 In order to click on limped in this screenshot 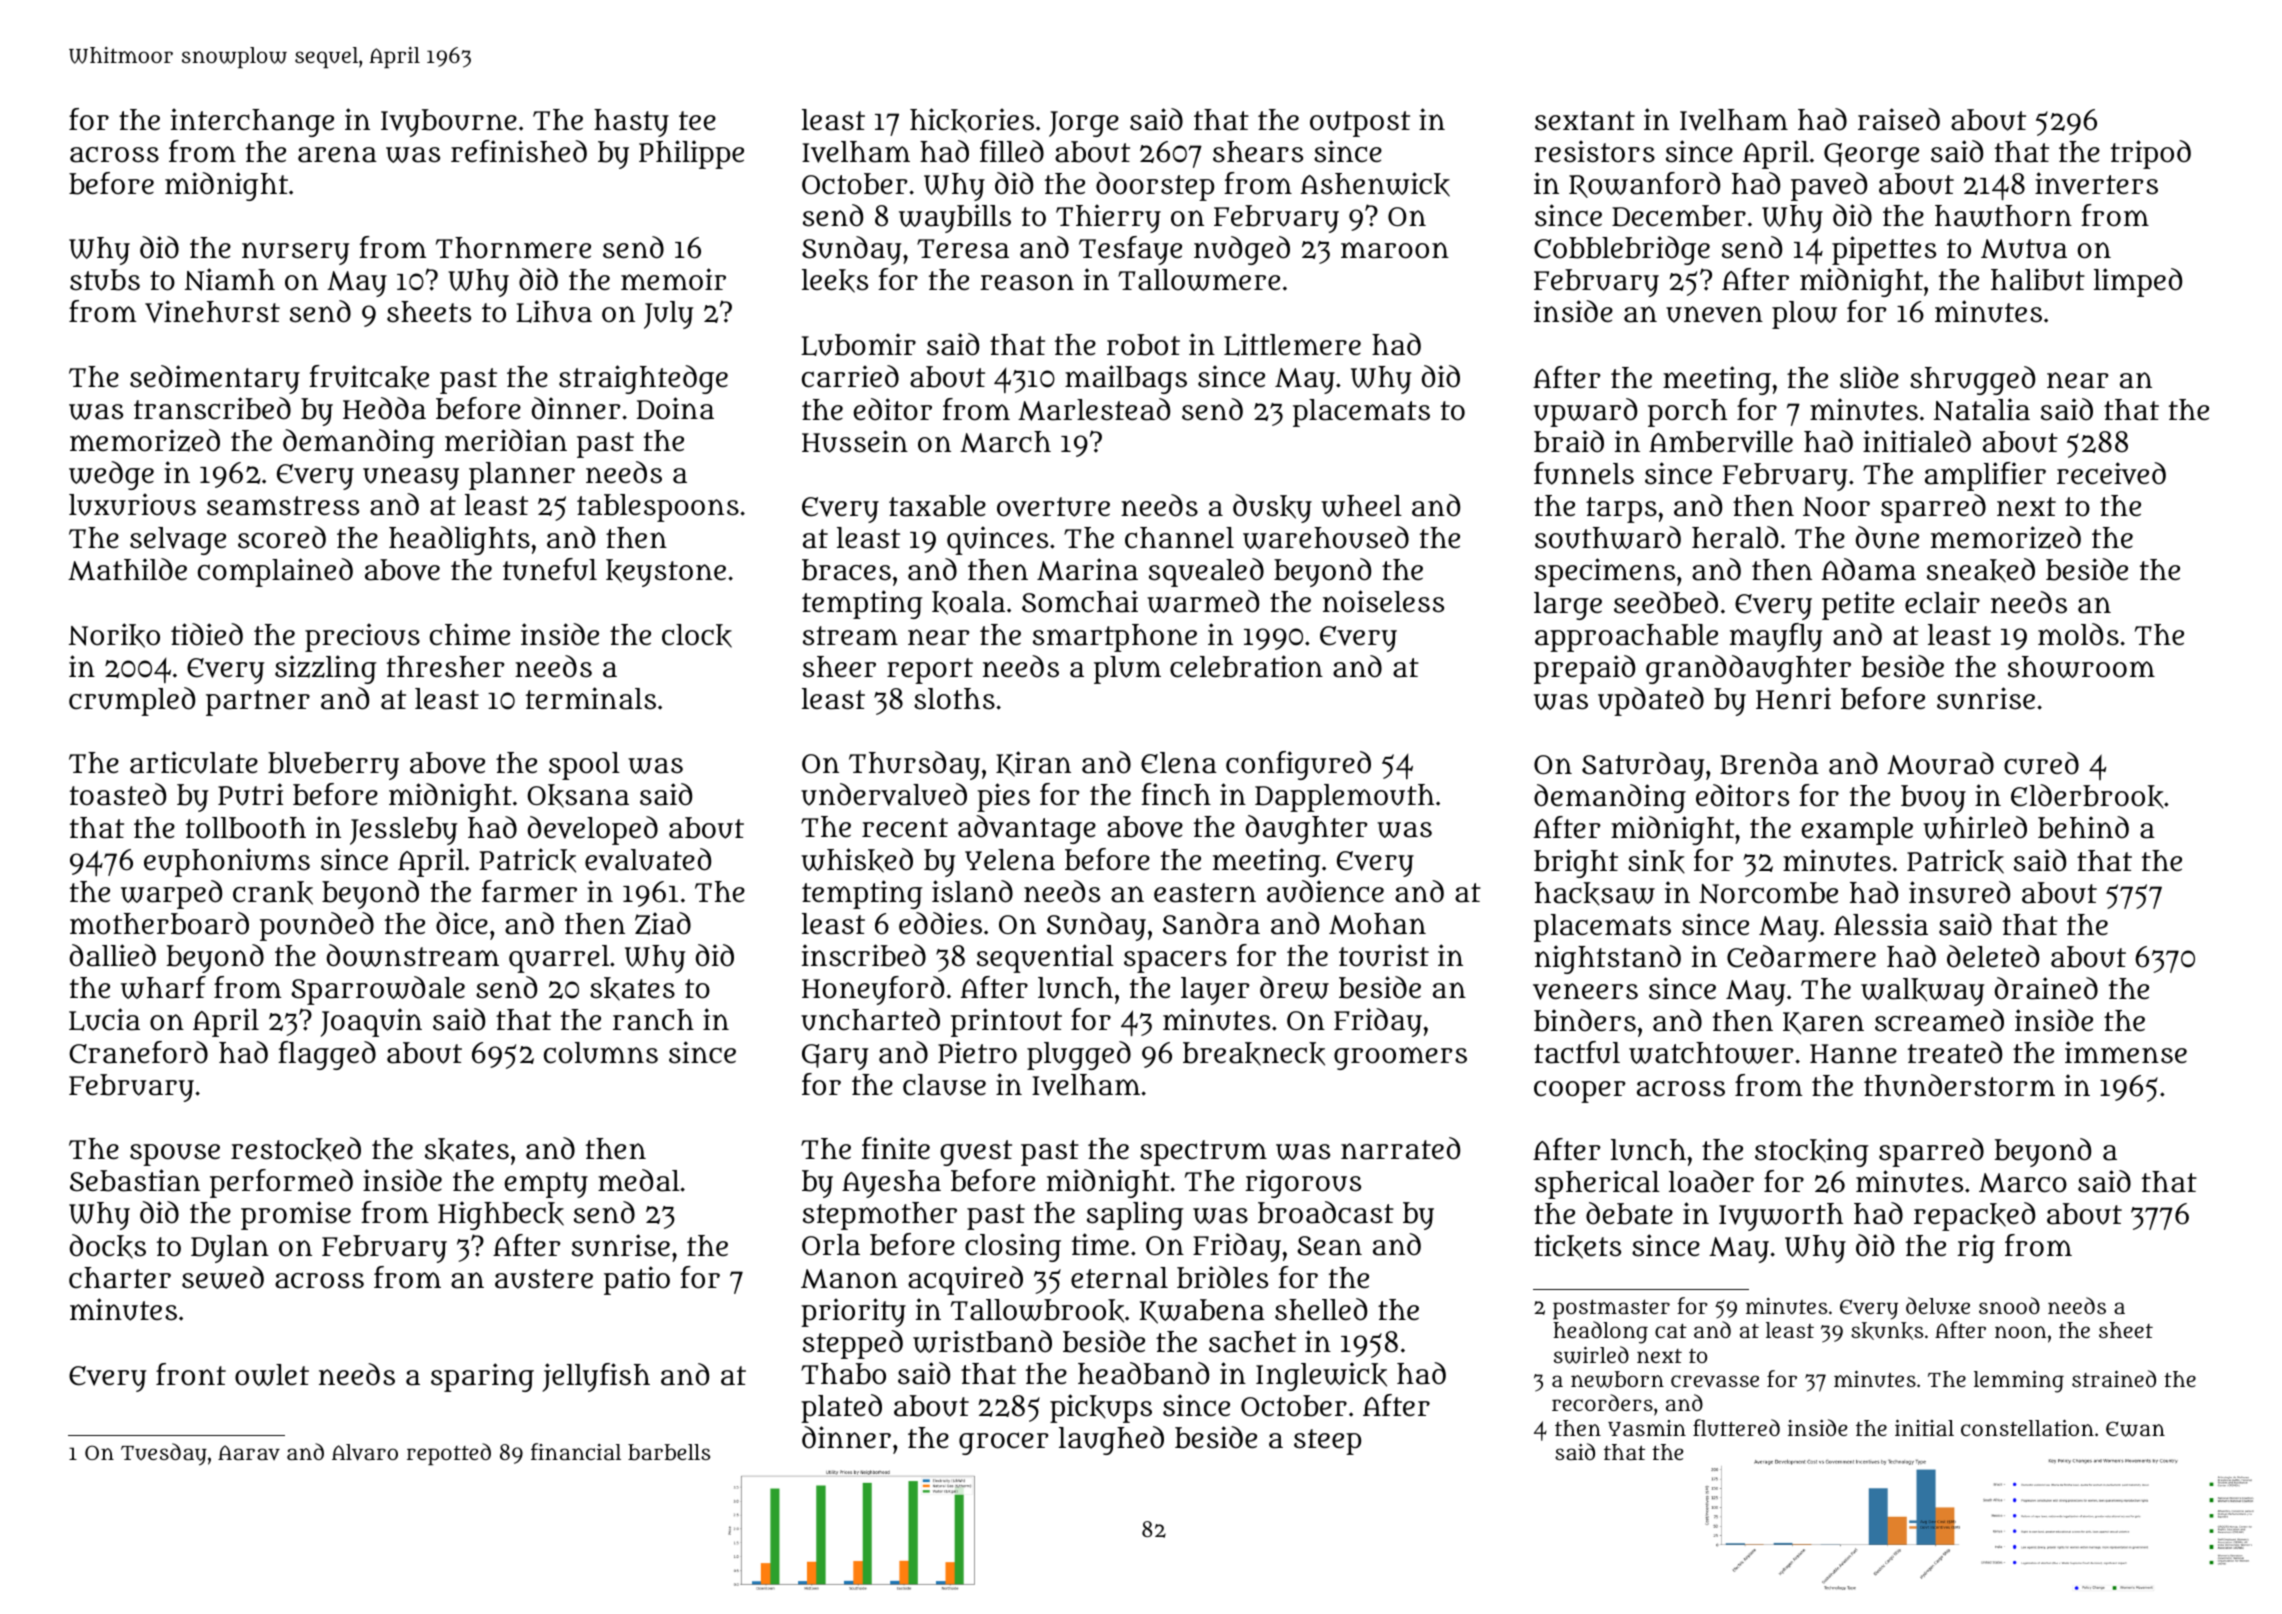, I will do `click(2138, 282)`.
